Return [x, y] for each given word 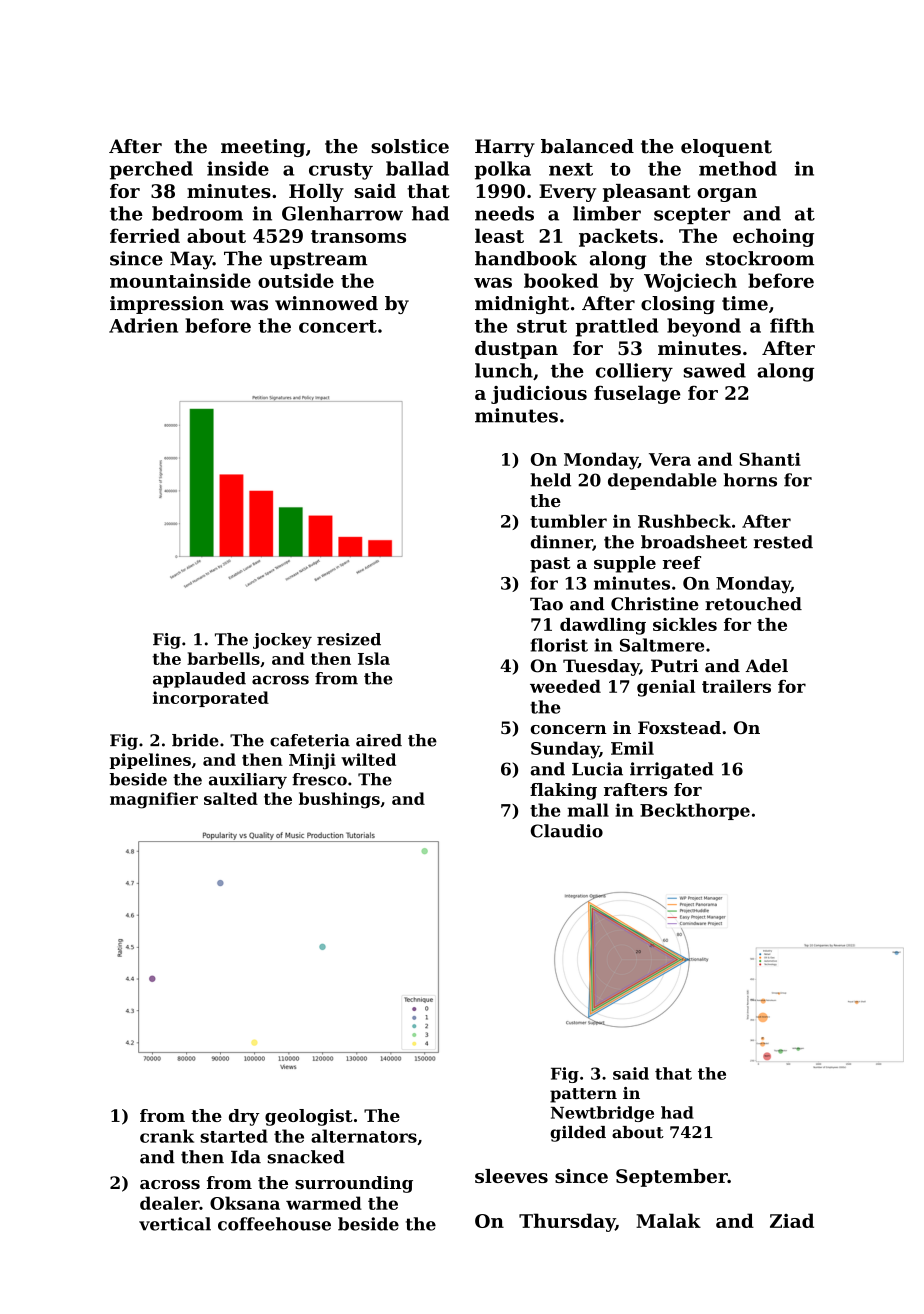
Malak [668, 1220]
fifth [792, 325]
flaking [563, 791]
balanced [587, 146]
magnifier [154, 800]
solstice [410, 146]
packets [618, 237]
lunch [504, 370]
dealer [170, 1203]
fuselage [637, 395]
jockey [282, 641]
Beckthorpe [695, 811]
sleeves [511, 1176]
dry [244, 1117]
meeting [263, 148]
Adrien [143, 325]
